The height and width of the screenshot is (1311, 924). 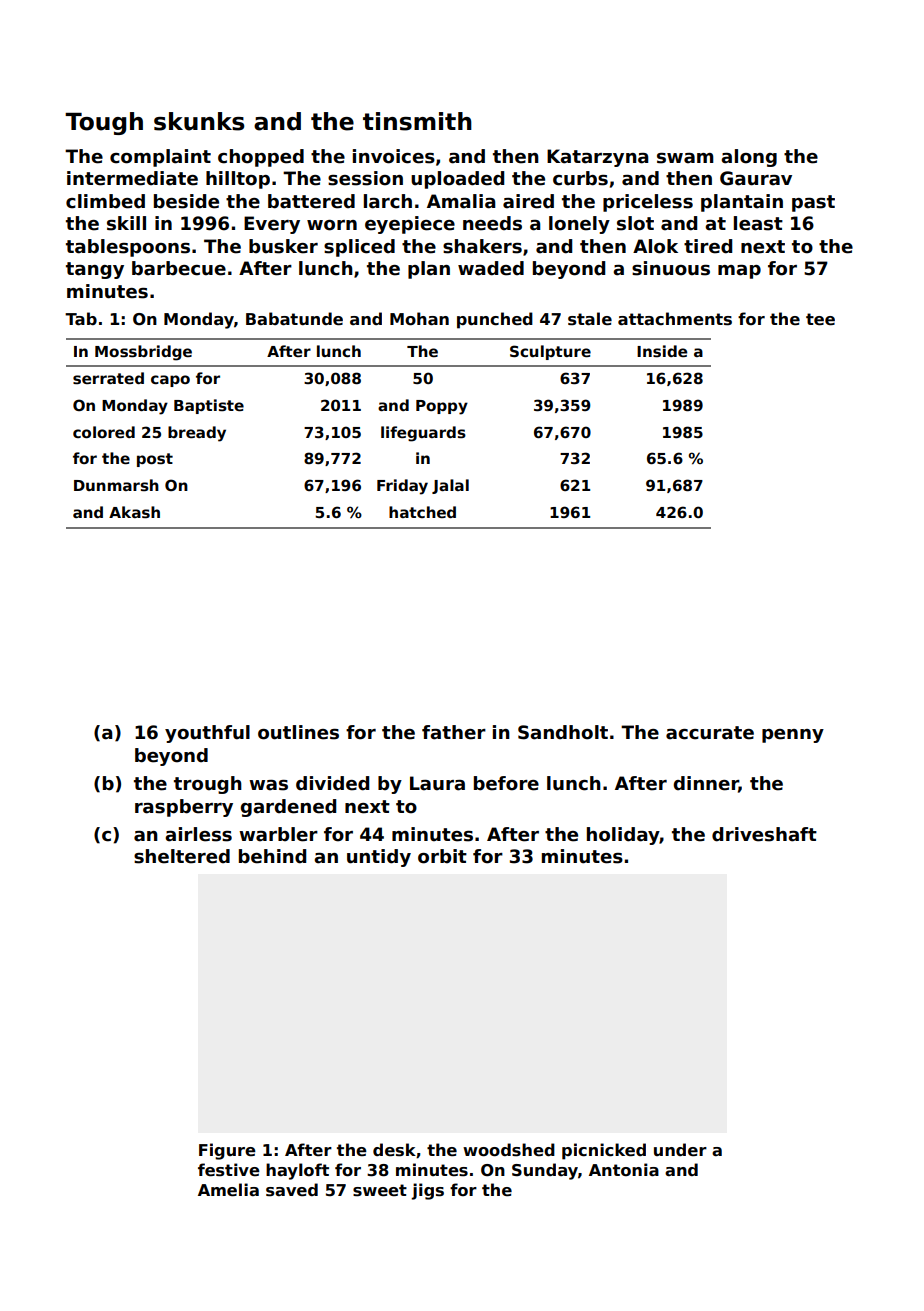 I want to click on Babatunde, so click(x=294, y=319).
